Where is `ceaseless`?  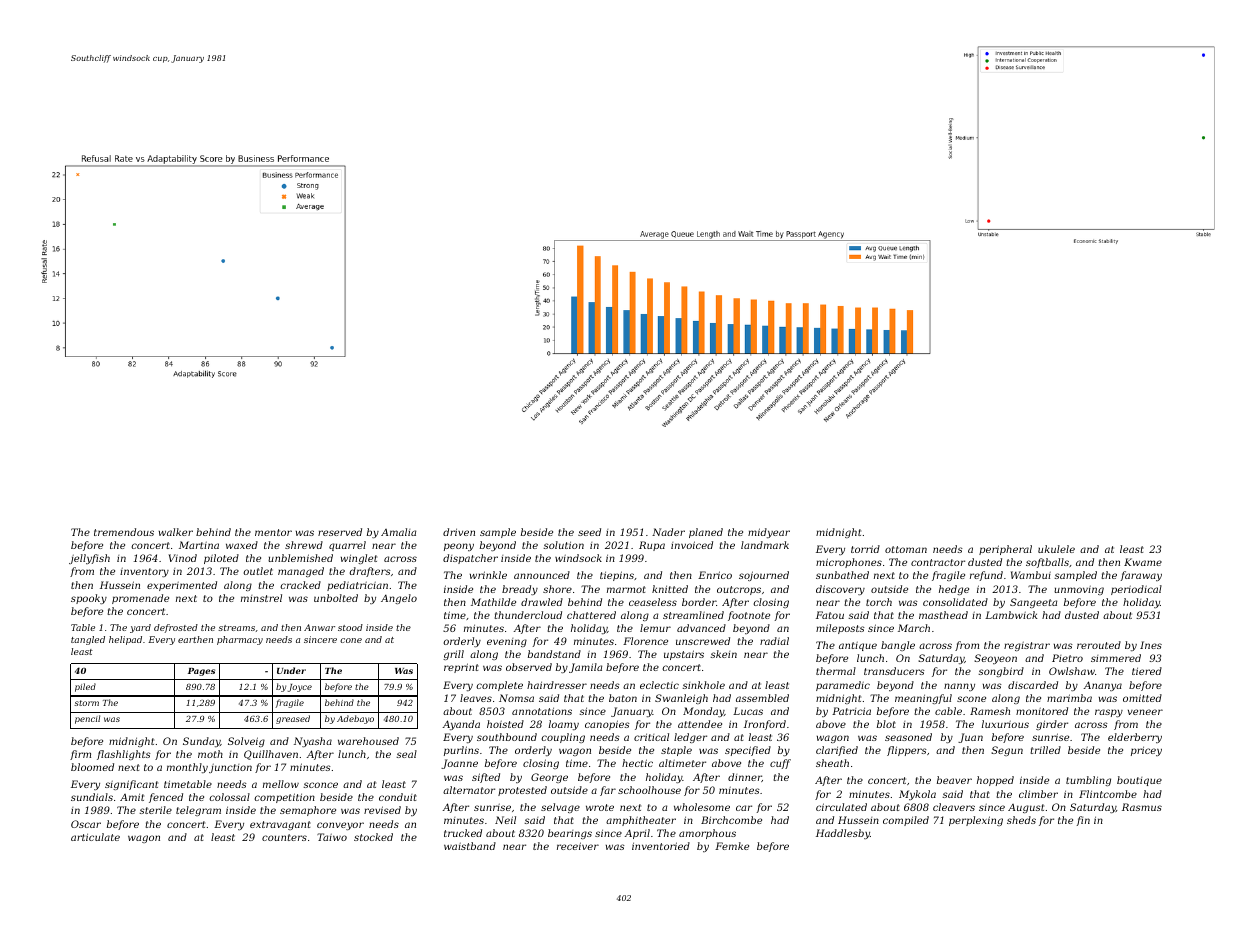 ceaseless is located at coordinates (653, 602).
